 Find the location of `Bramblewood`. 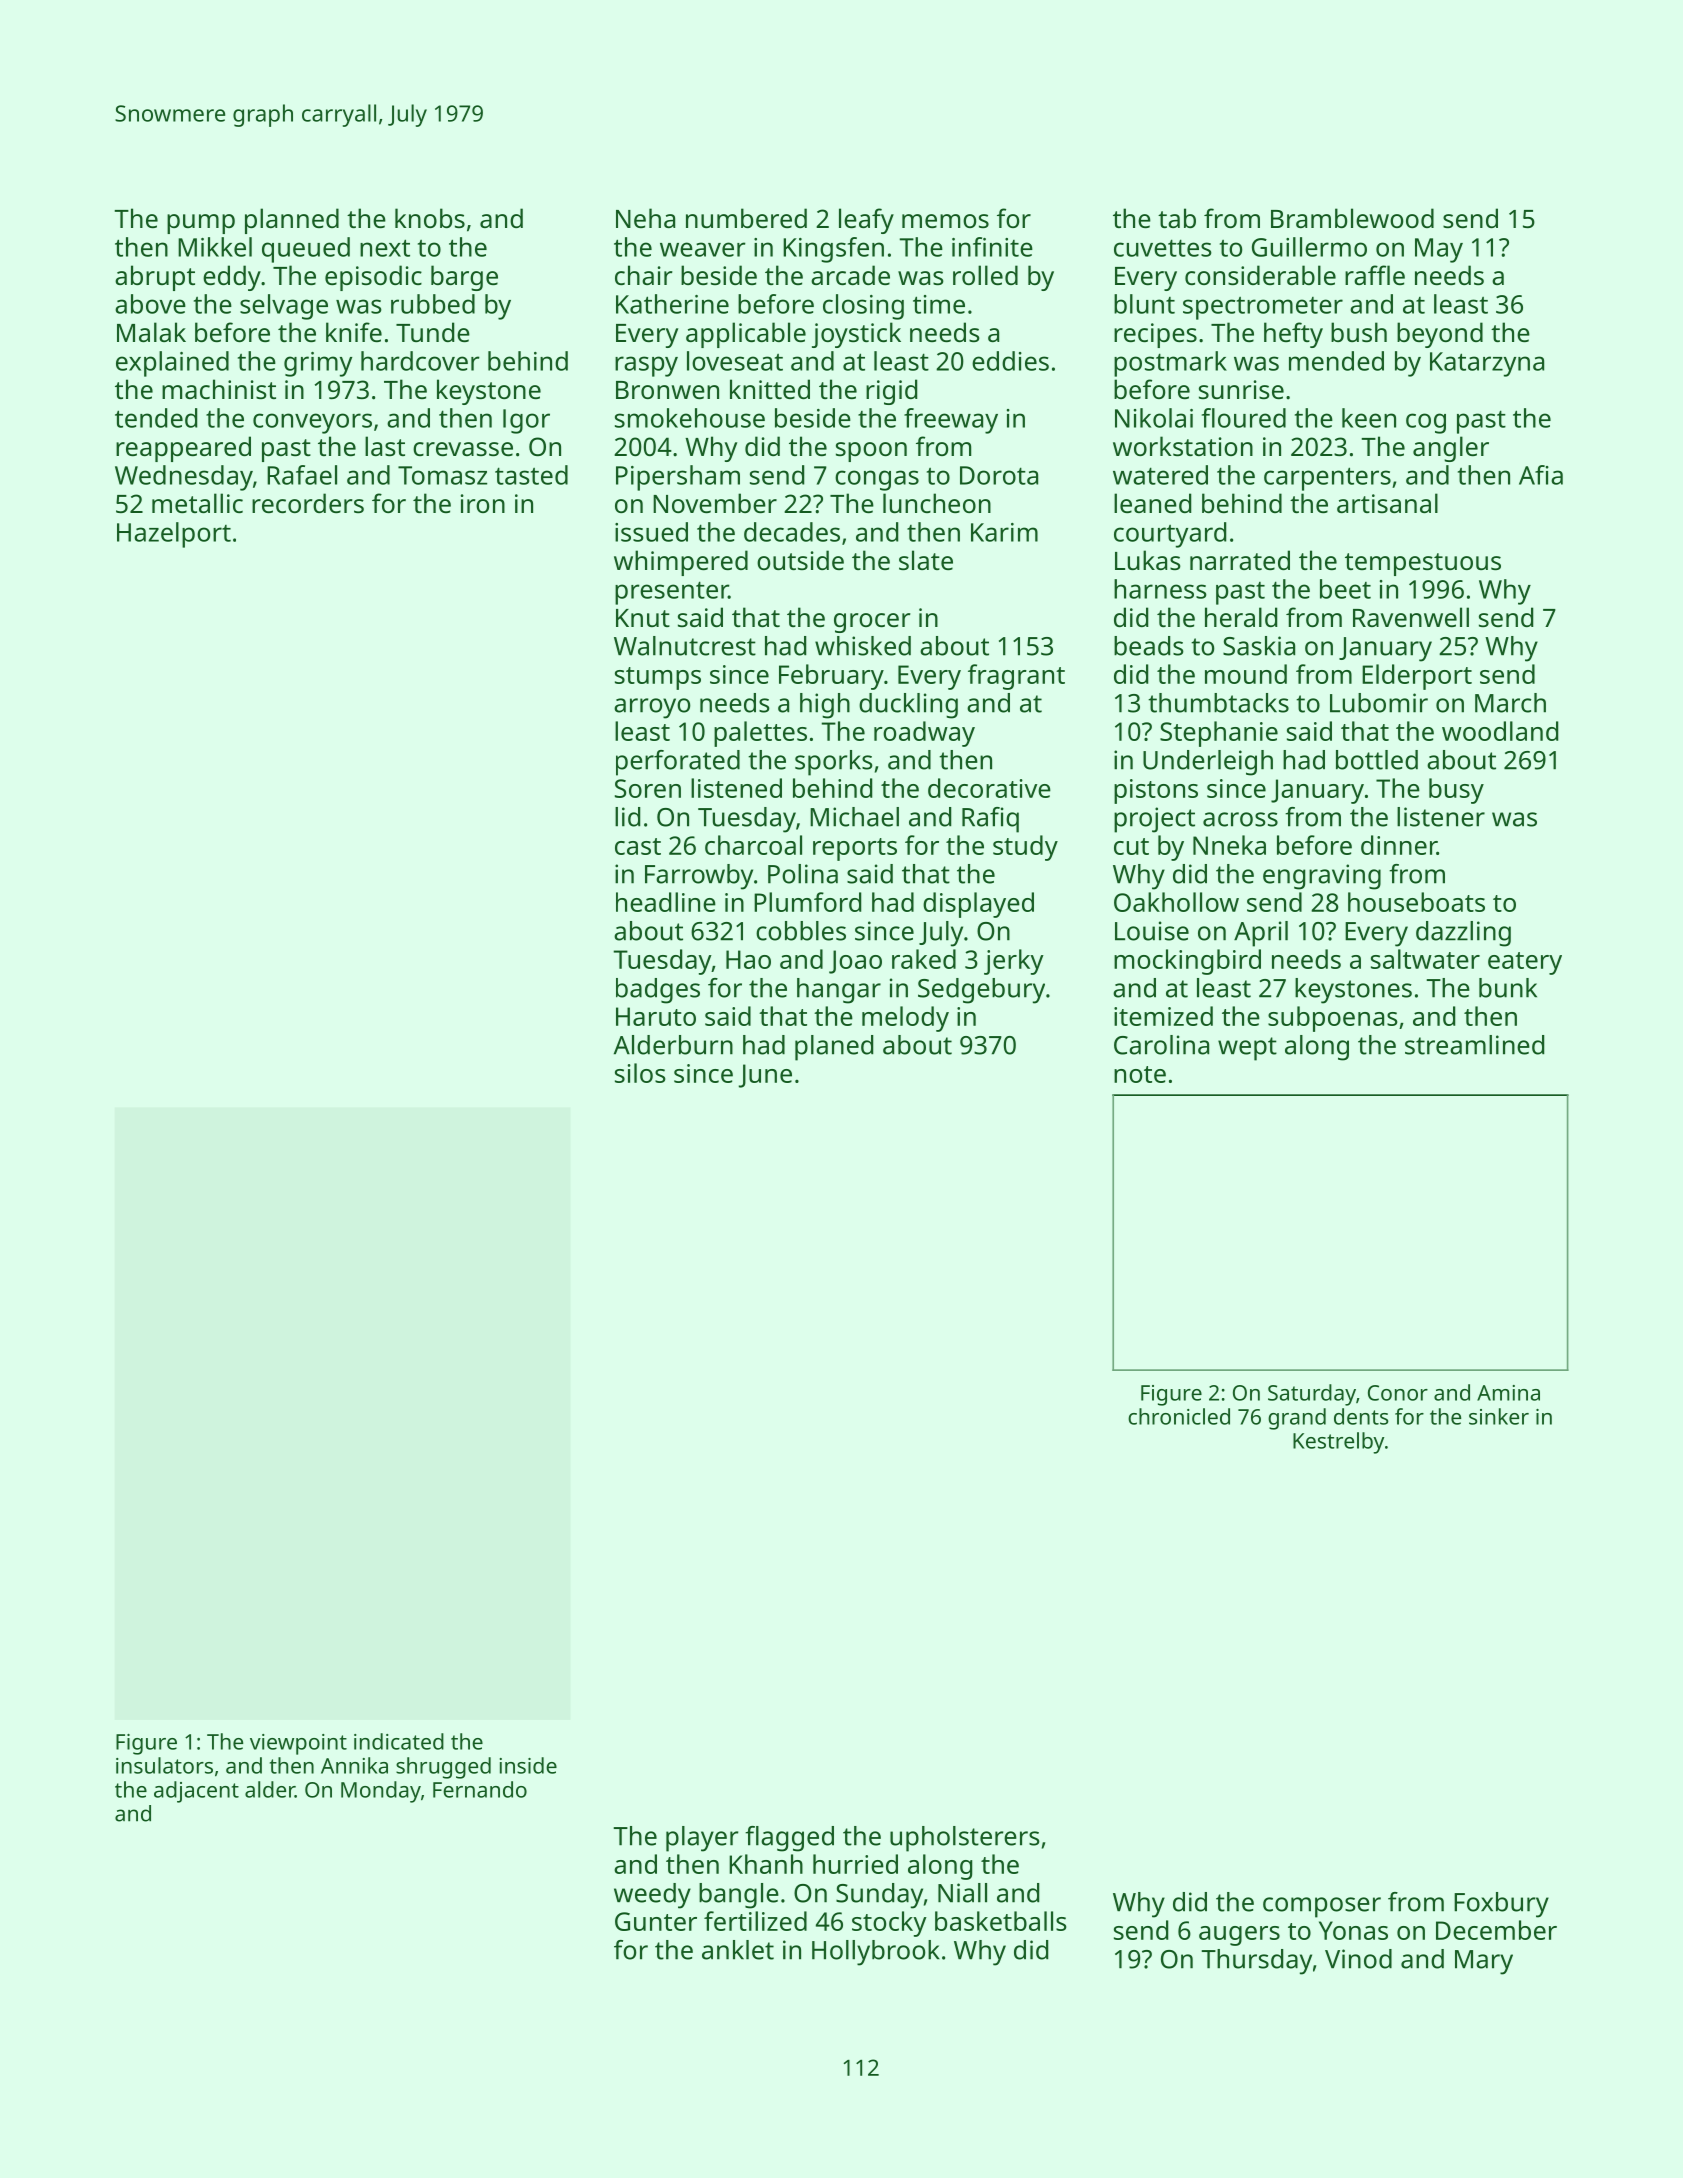

Bramblewood is located at coordinates (1352, 218).
